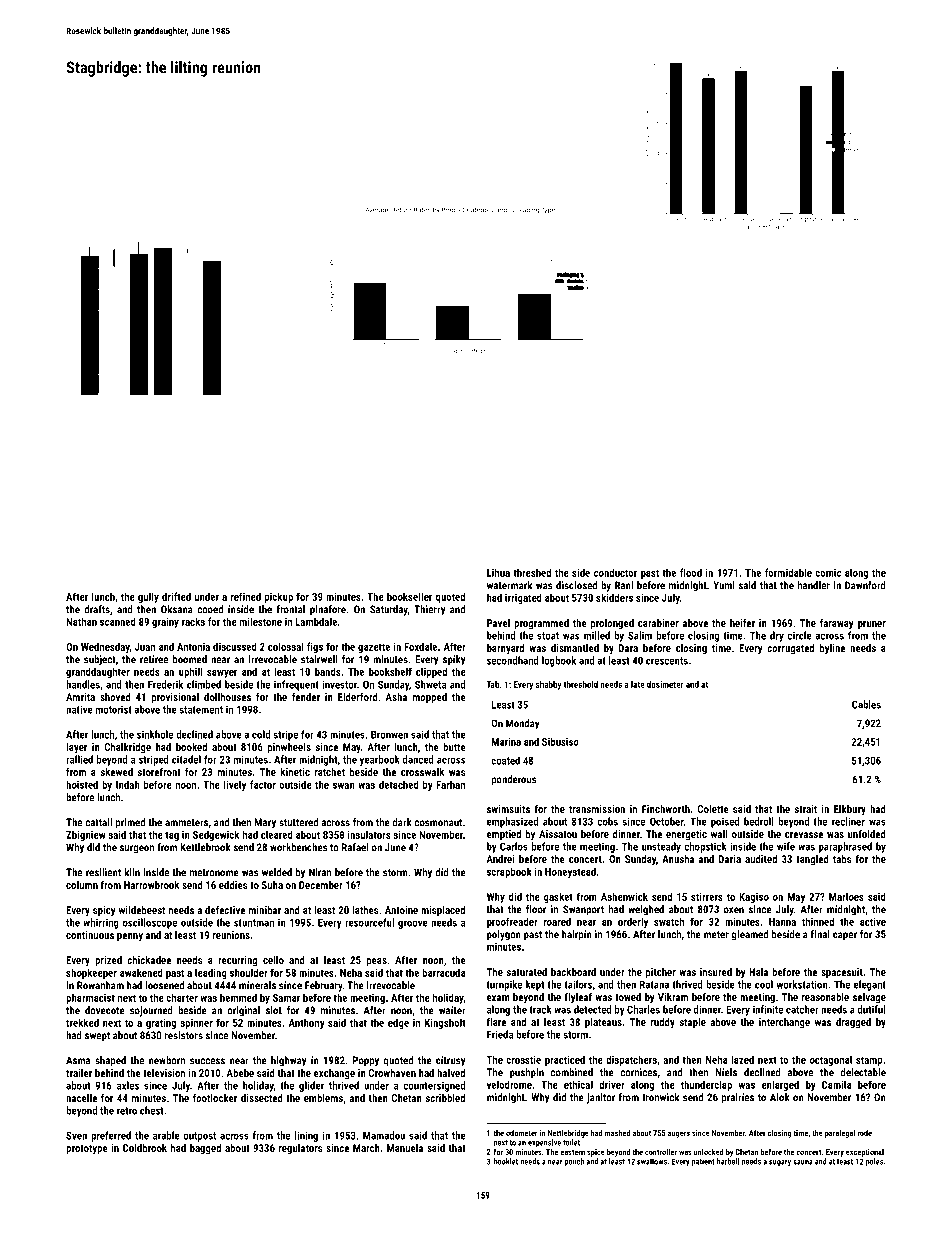 The width and height of the image is (952, 1233). Describe the element at coordinates (504, 935) in the image. I see `polygon` at that location.
